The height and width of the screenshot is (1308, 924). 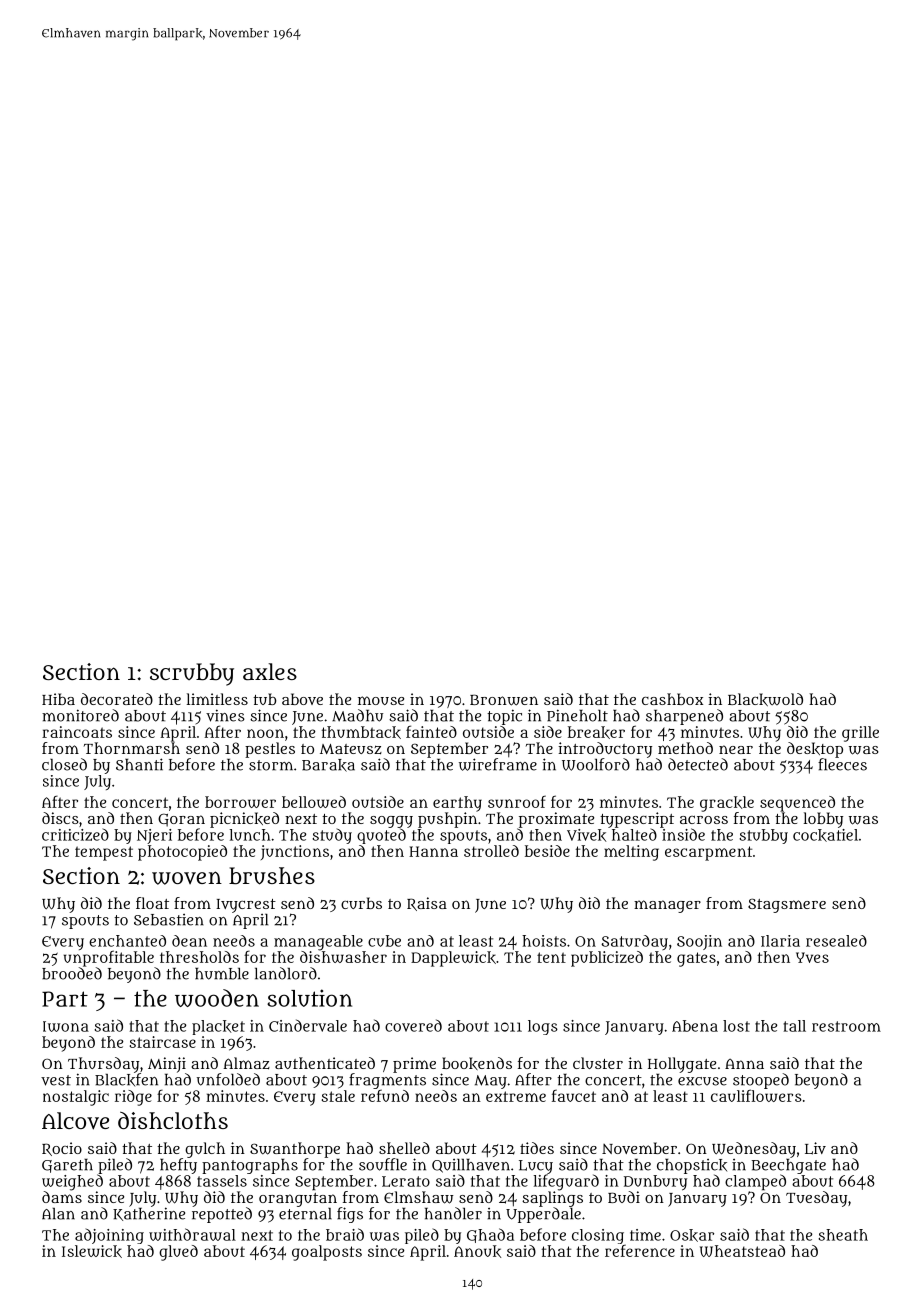 What do you see at coordinates (187, 878) in the screenshot?
I see `woven` at bounding box center [187, 878].
